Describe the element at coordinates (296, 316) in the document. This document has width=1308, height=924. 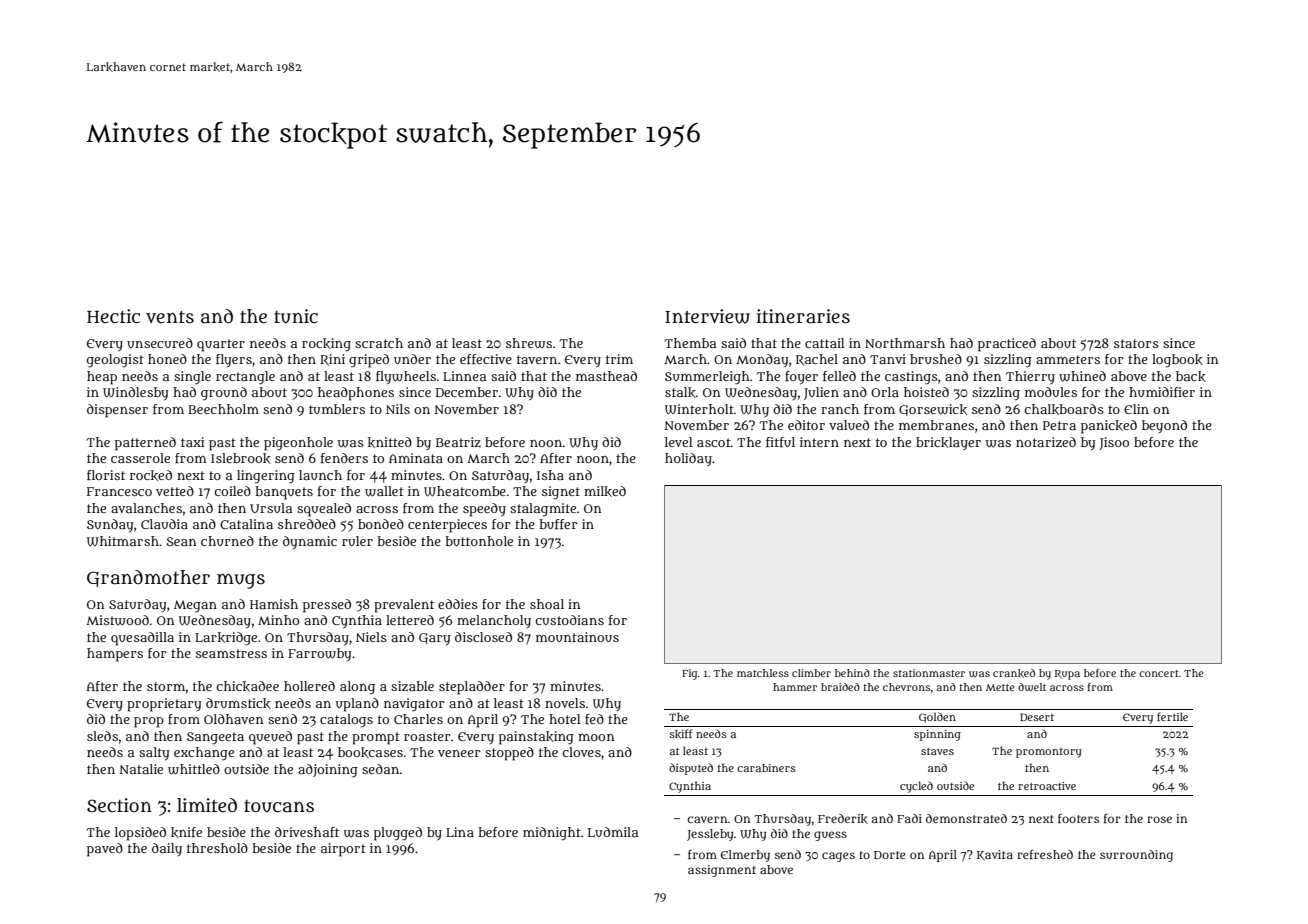
I see `tunic` at that location.
